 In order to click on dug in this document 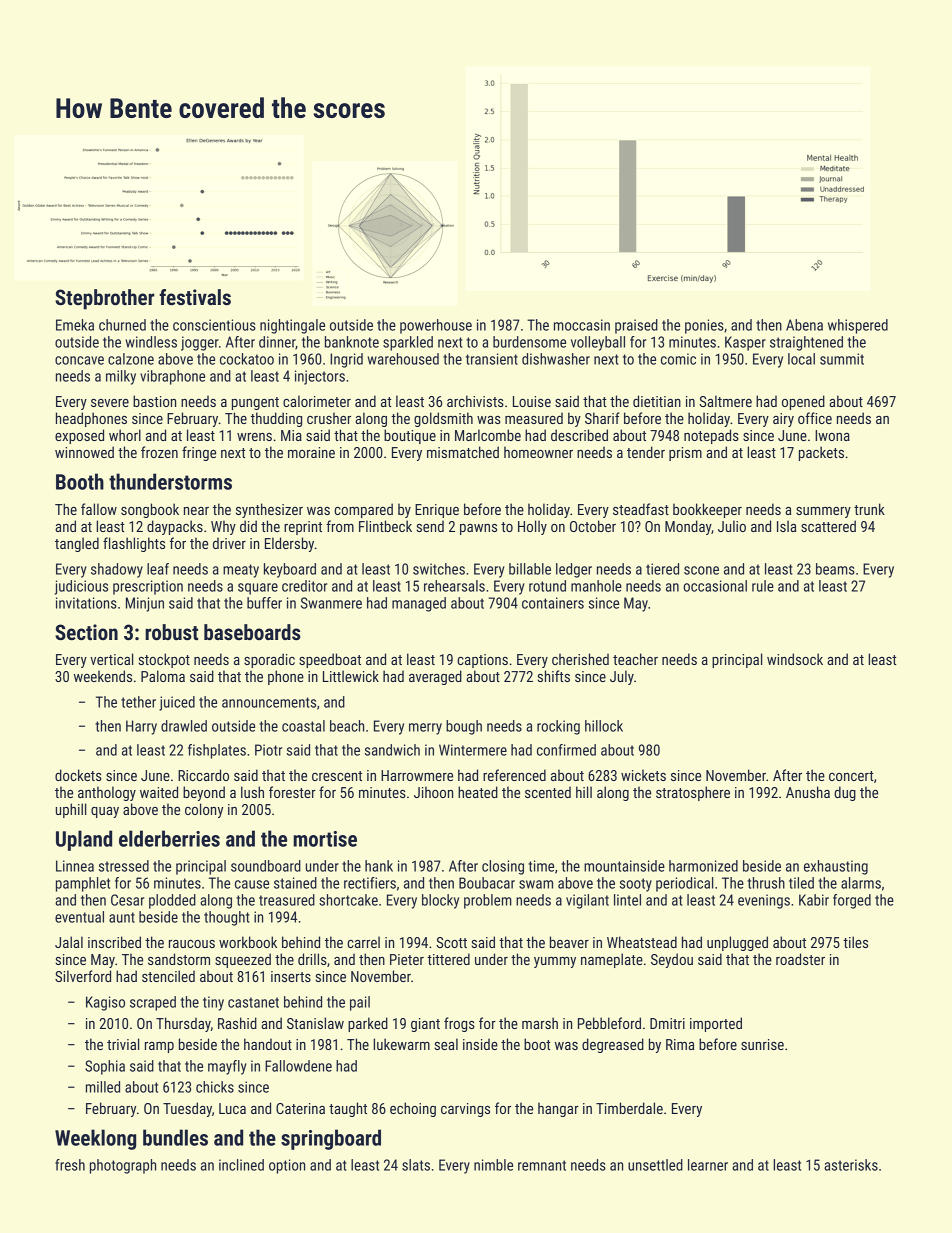, I will do `click(845, 793)`.
